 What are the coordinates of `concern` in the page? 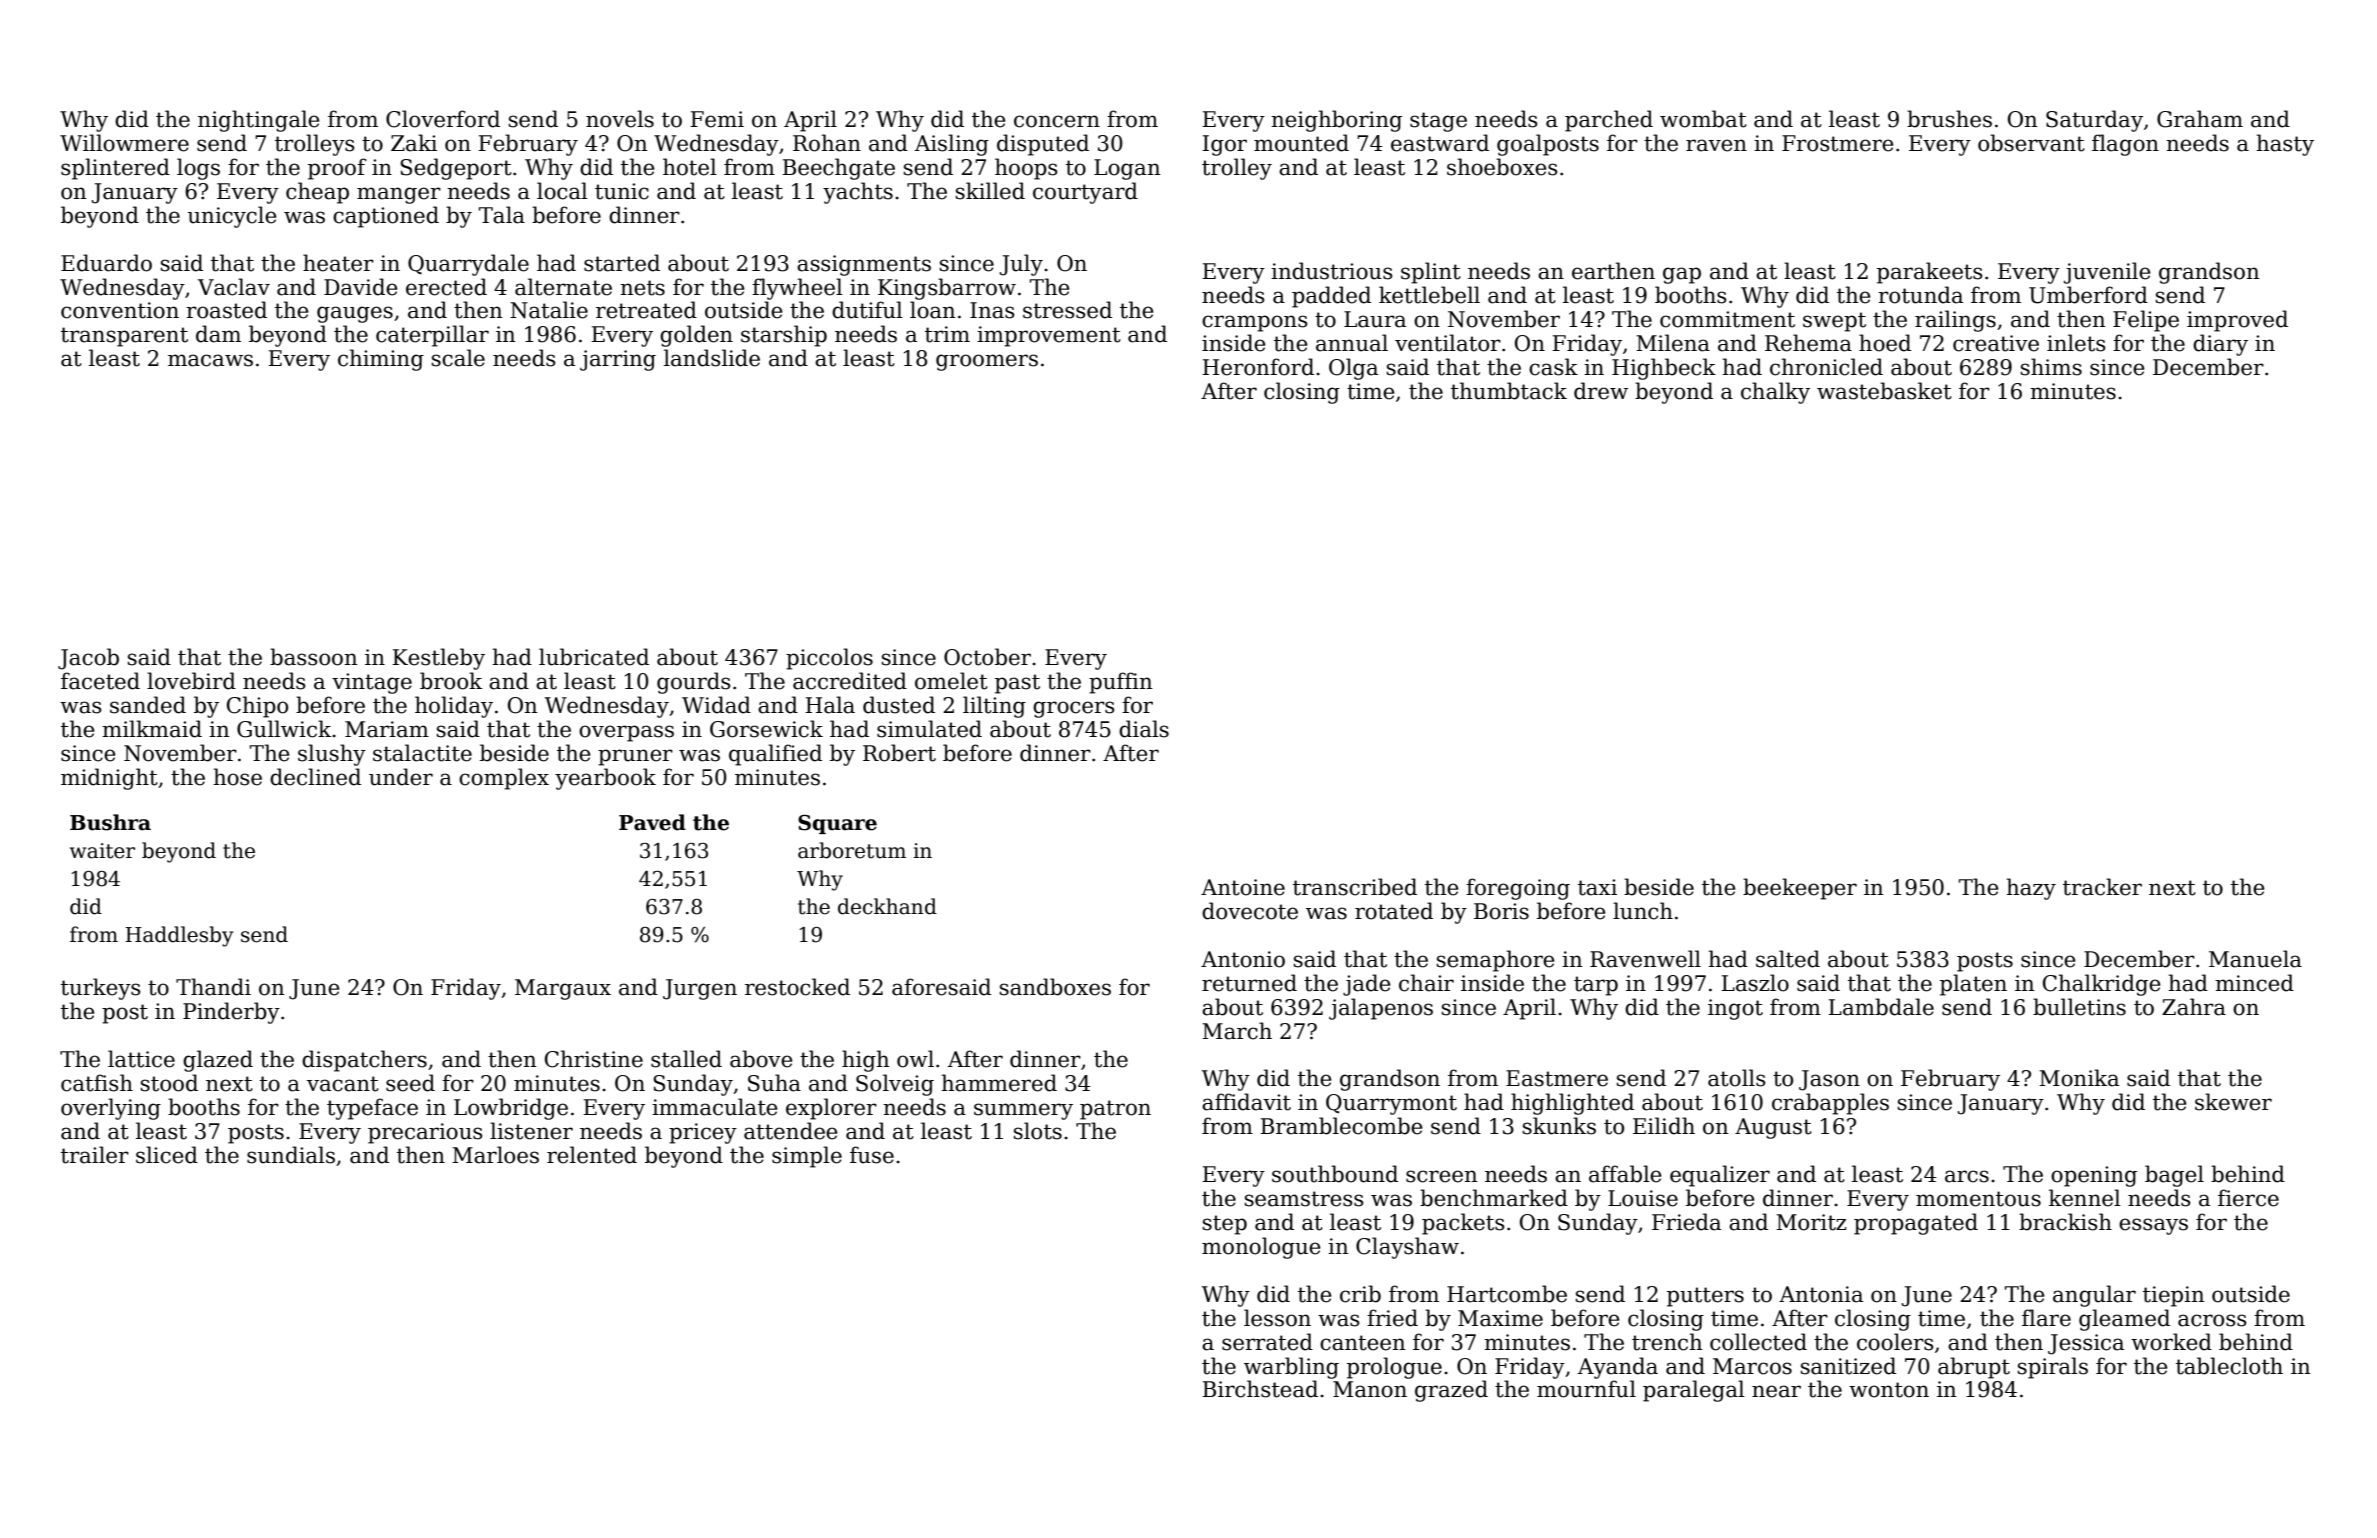 It's located at (1057, 121).
